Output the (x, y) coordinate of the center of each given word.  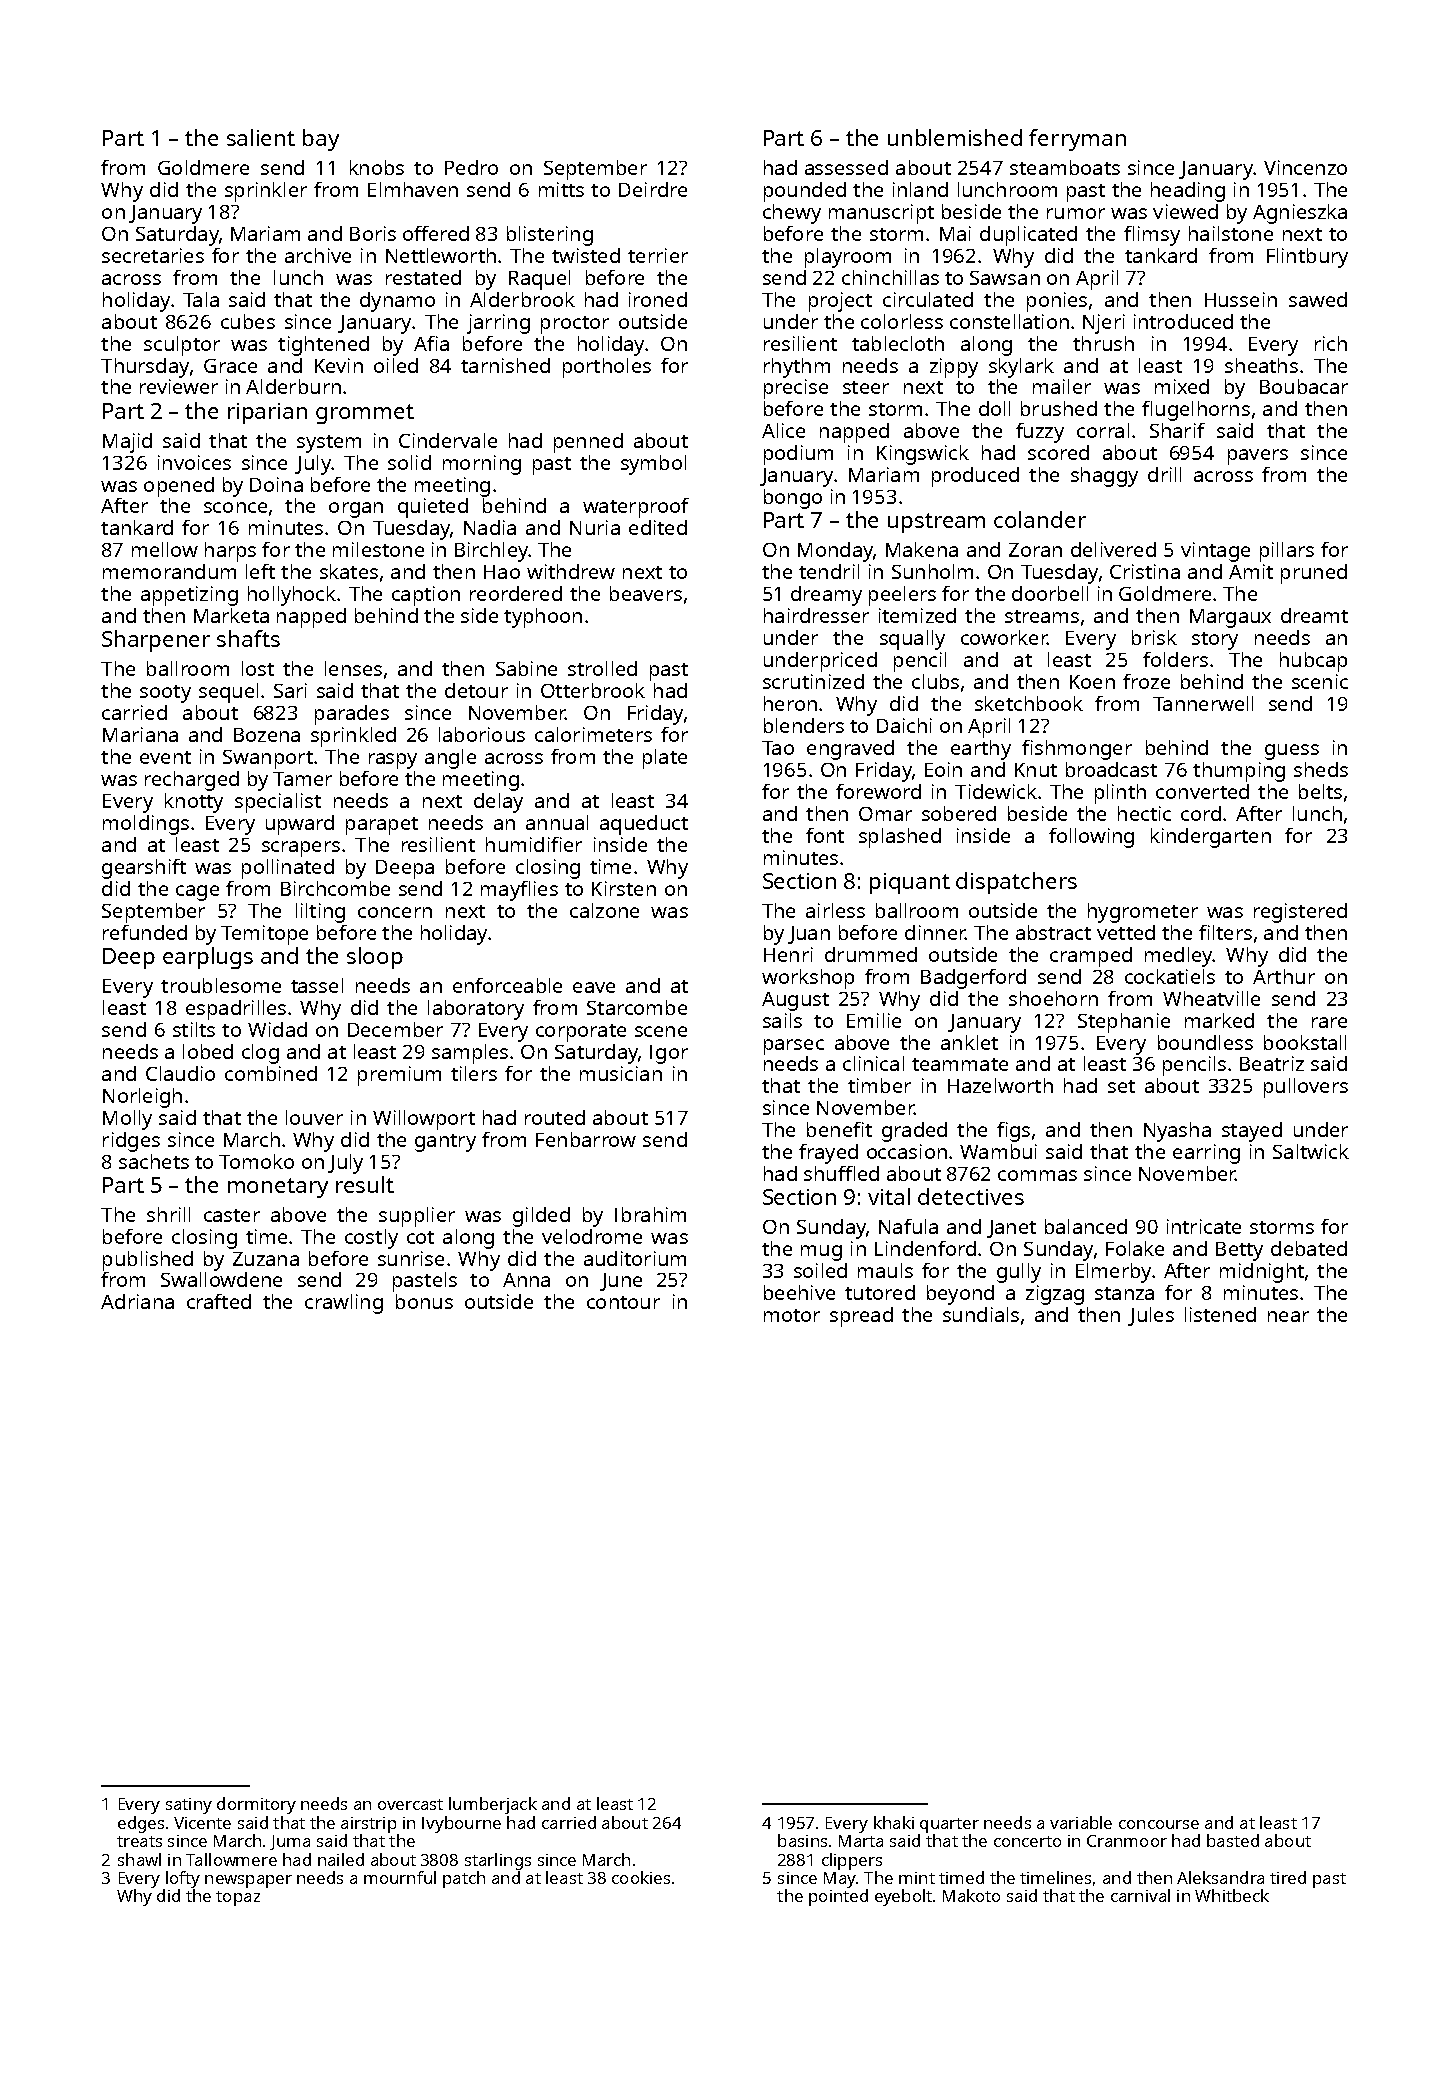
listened (1220, 1314)
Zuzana (266, 1259)
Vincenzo (1305, 167)
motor (792, 1315)
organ (356, 510)
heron (790, 703)
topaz (238, 1898)
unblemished (955, 137)
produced (975, 477)
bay (321, 140)
